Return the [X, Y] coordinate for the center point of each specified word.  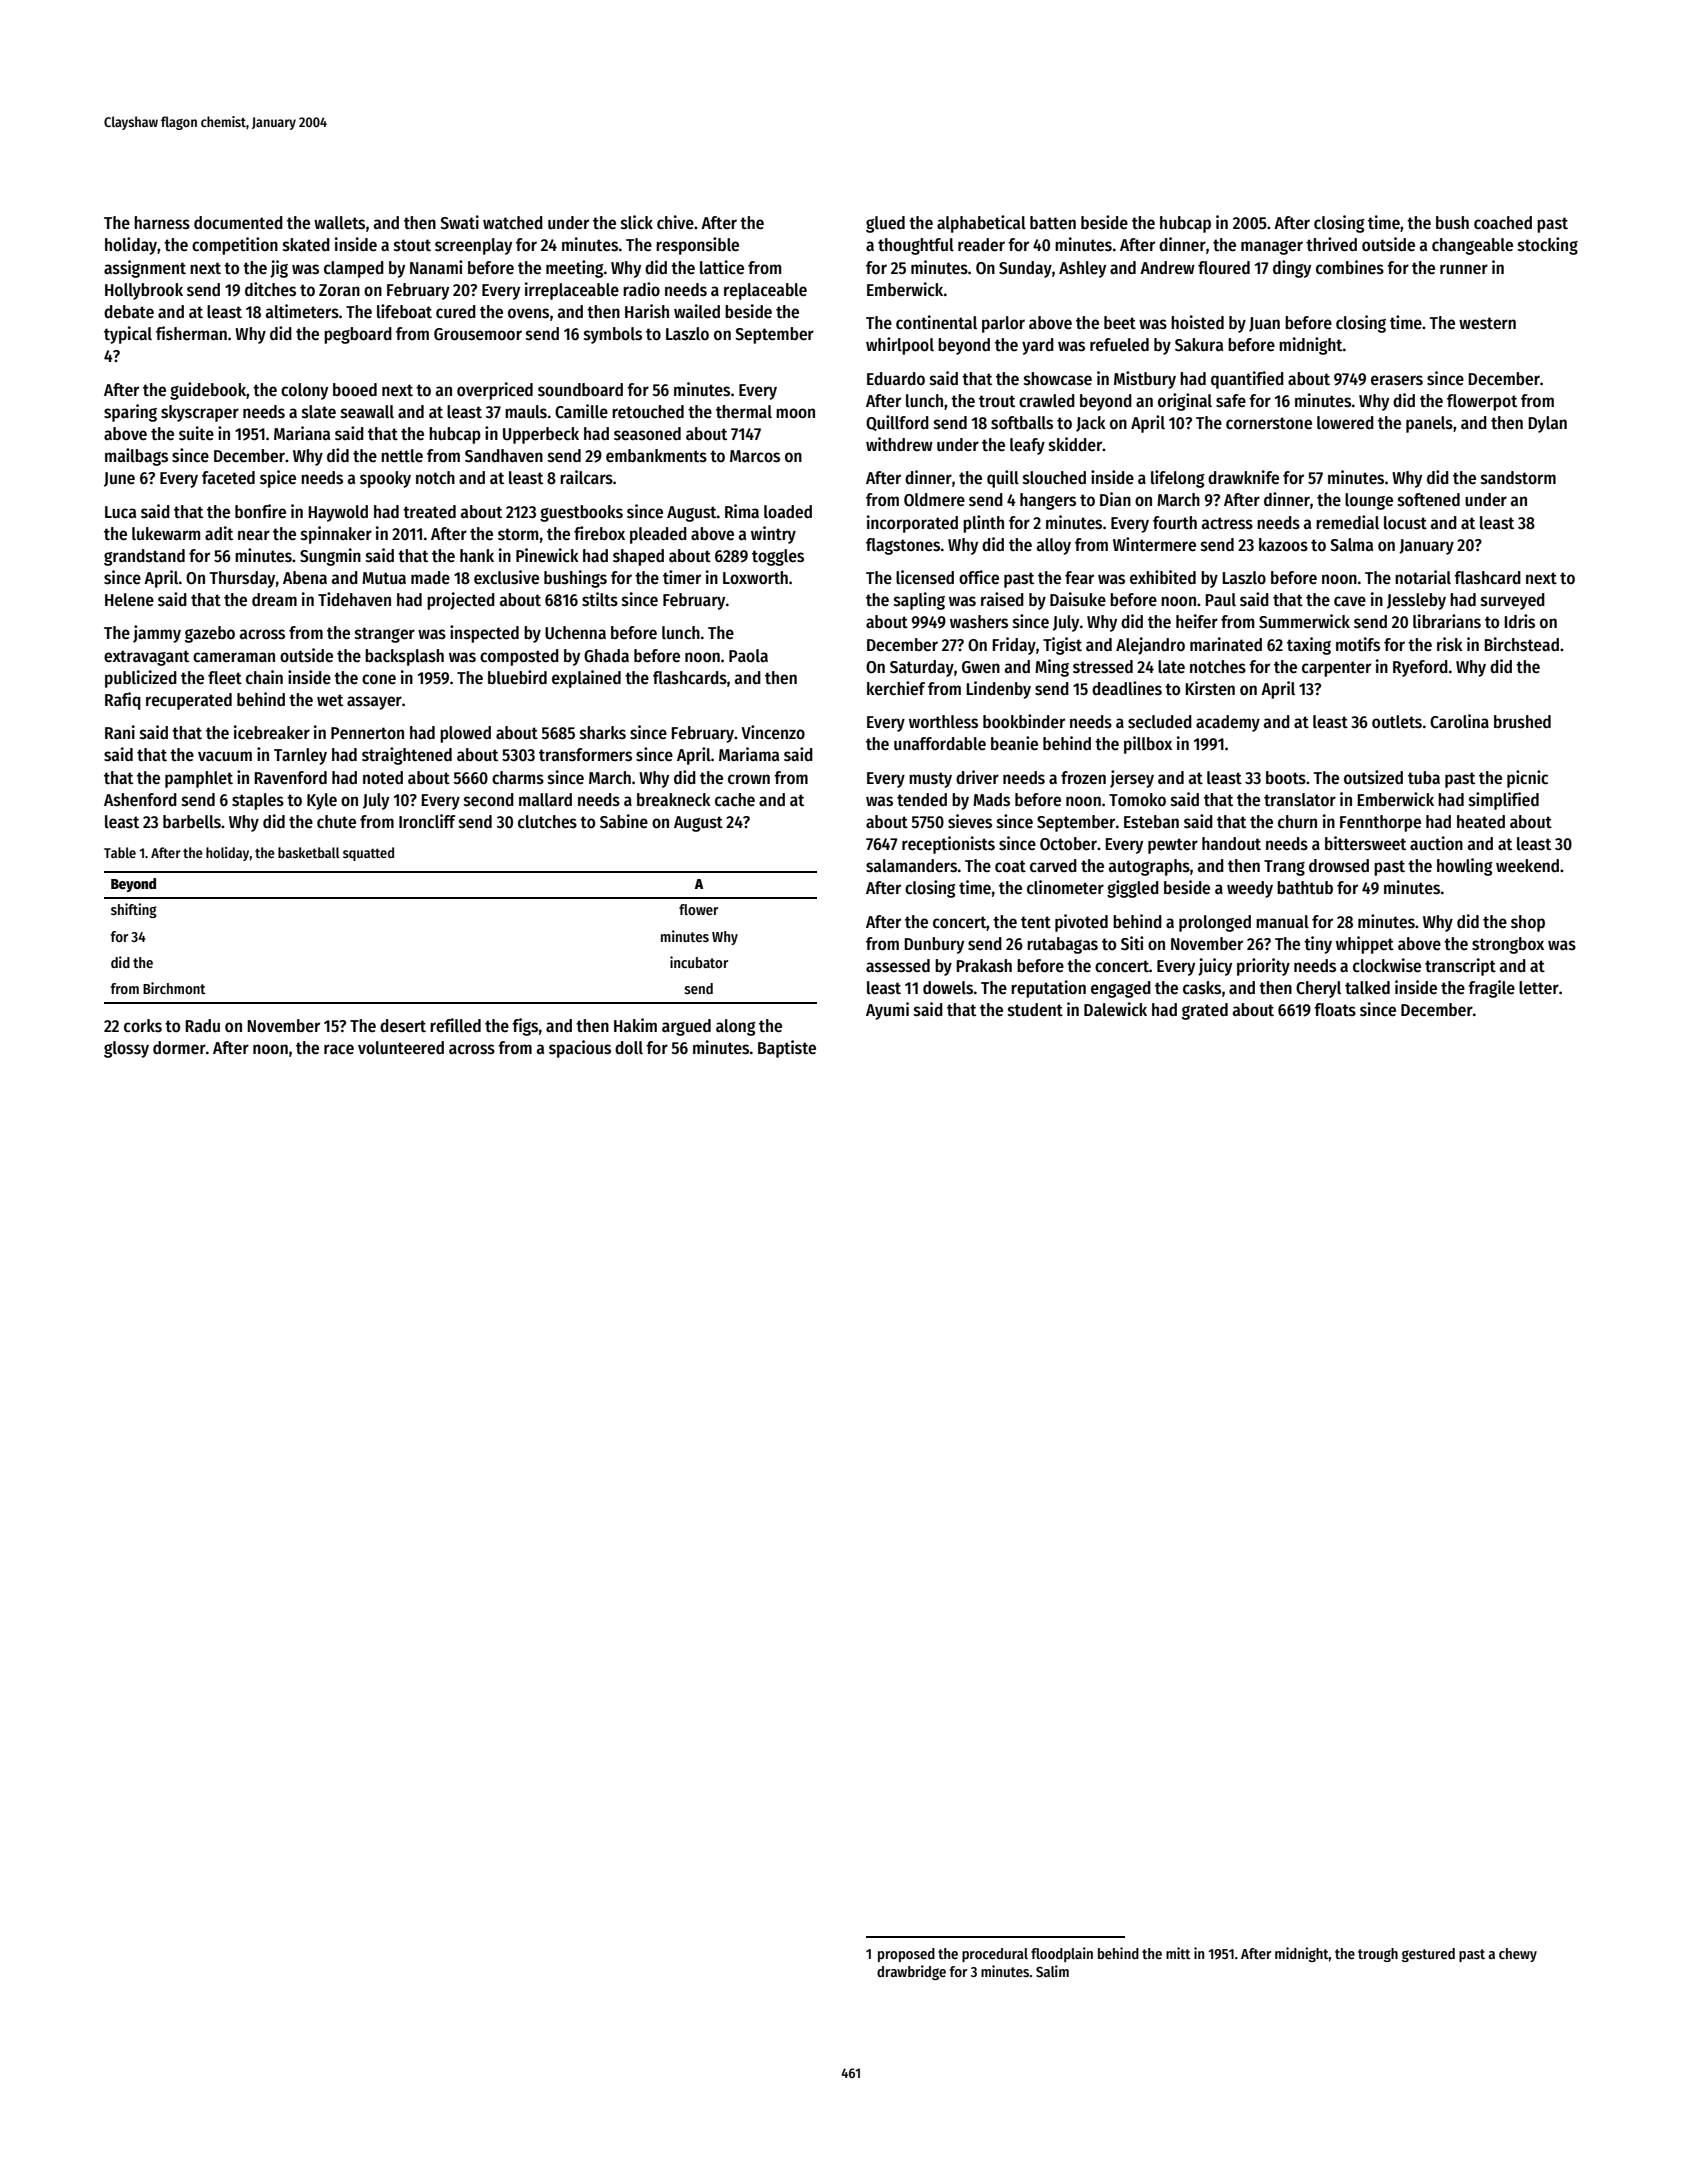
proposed [906, 1955]
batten [1053, 223]
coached [1503, 223]
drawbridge [911, 1972]
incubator [699, 962]
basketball [309, 852]
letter [1539, 988]
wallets [339, 223]
